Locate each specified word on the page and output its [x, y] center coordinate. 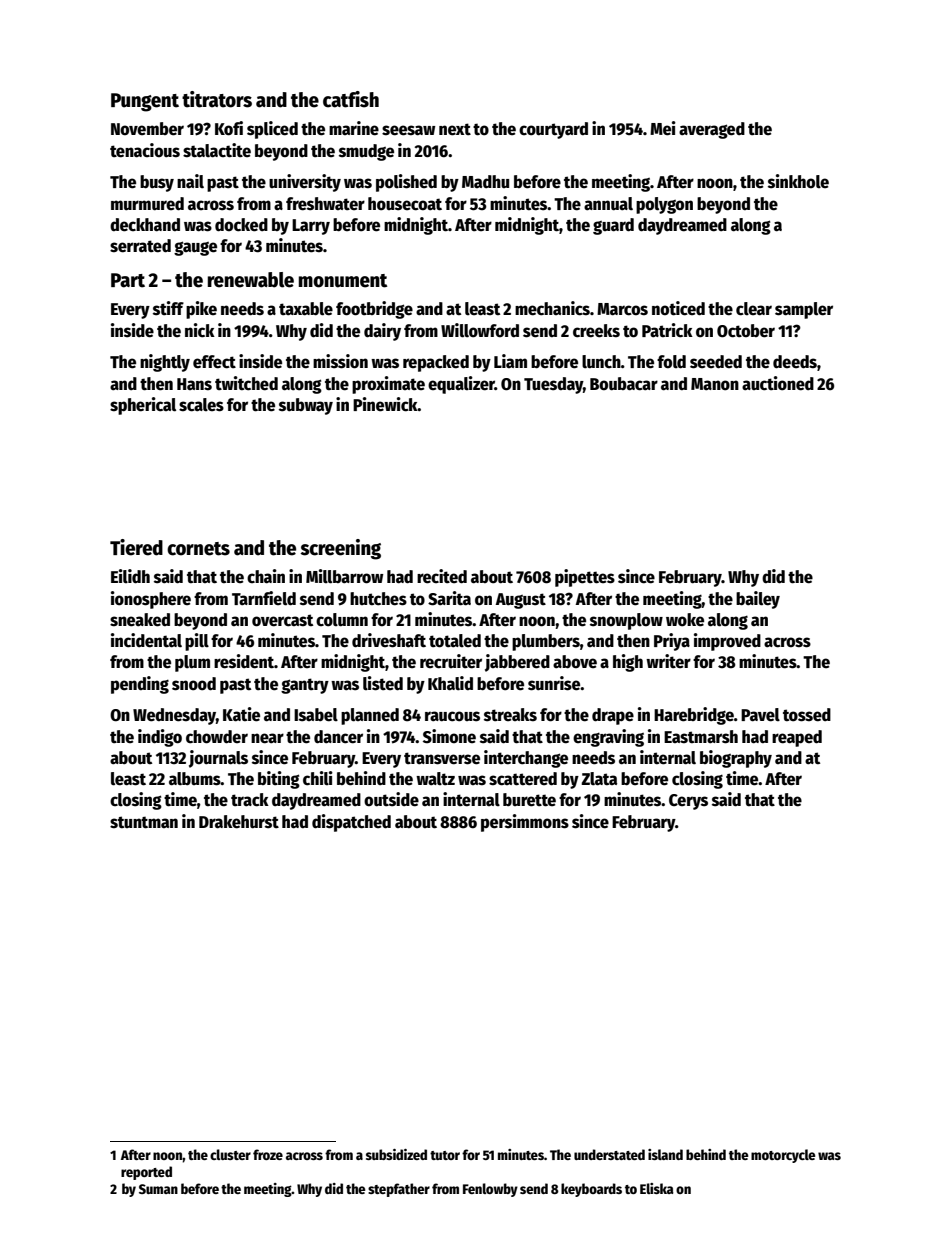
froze [268, 1154]
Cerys [688, 802]
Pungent [145, 102]
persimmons [525, 823]
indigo [160, 738]
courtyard [553, 130]
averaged [712, 130]
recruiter [451, 661]
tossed [807, 715]
